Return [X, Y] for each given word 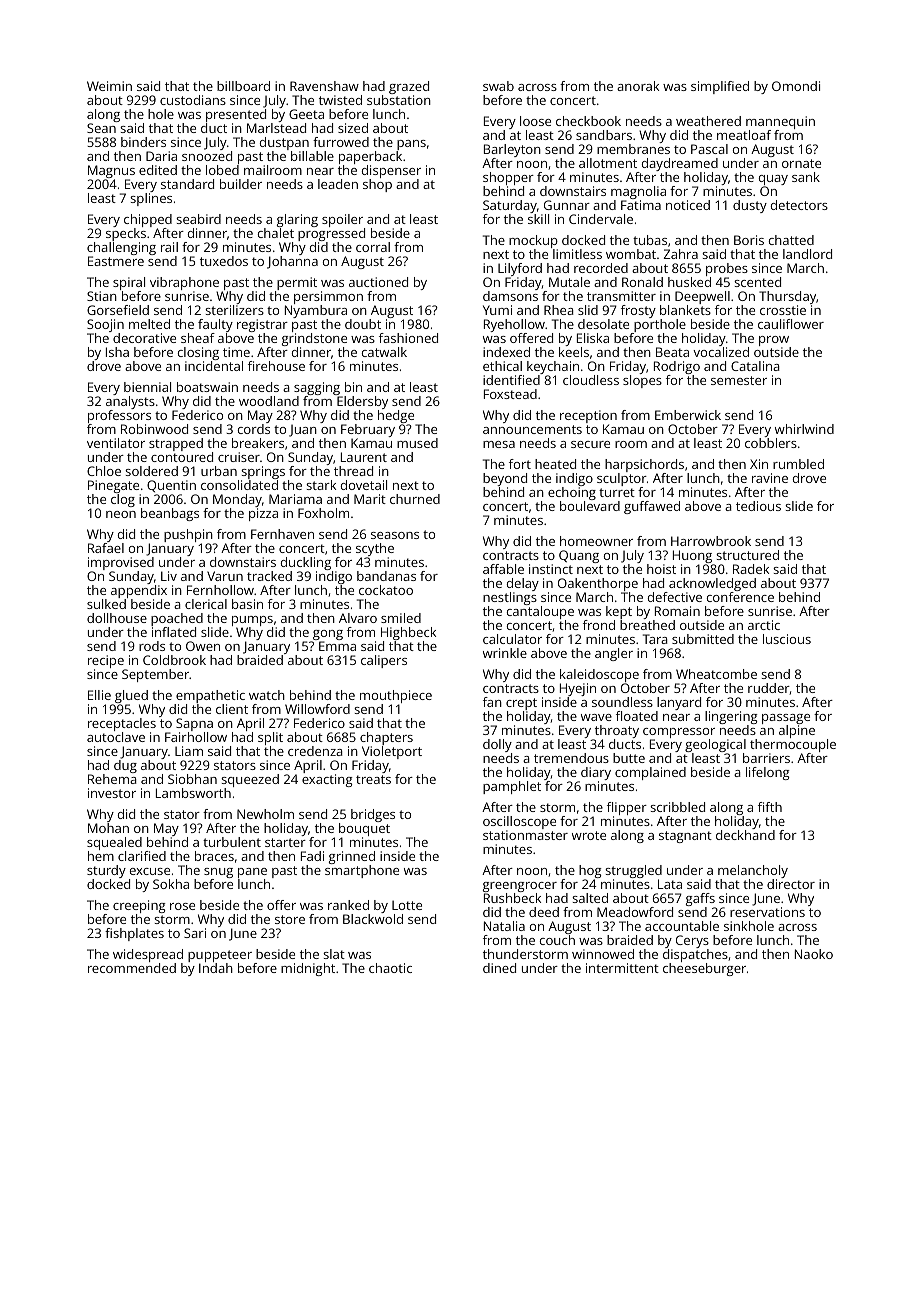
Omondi [796, 86]
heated [555, 464]
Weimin [109, 86]
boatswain [207, 387]
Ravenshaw [324, 86]
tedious [758, 506]
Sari [195, 933]
